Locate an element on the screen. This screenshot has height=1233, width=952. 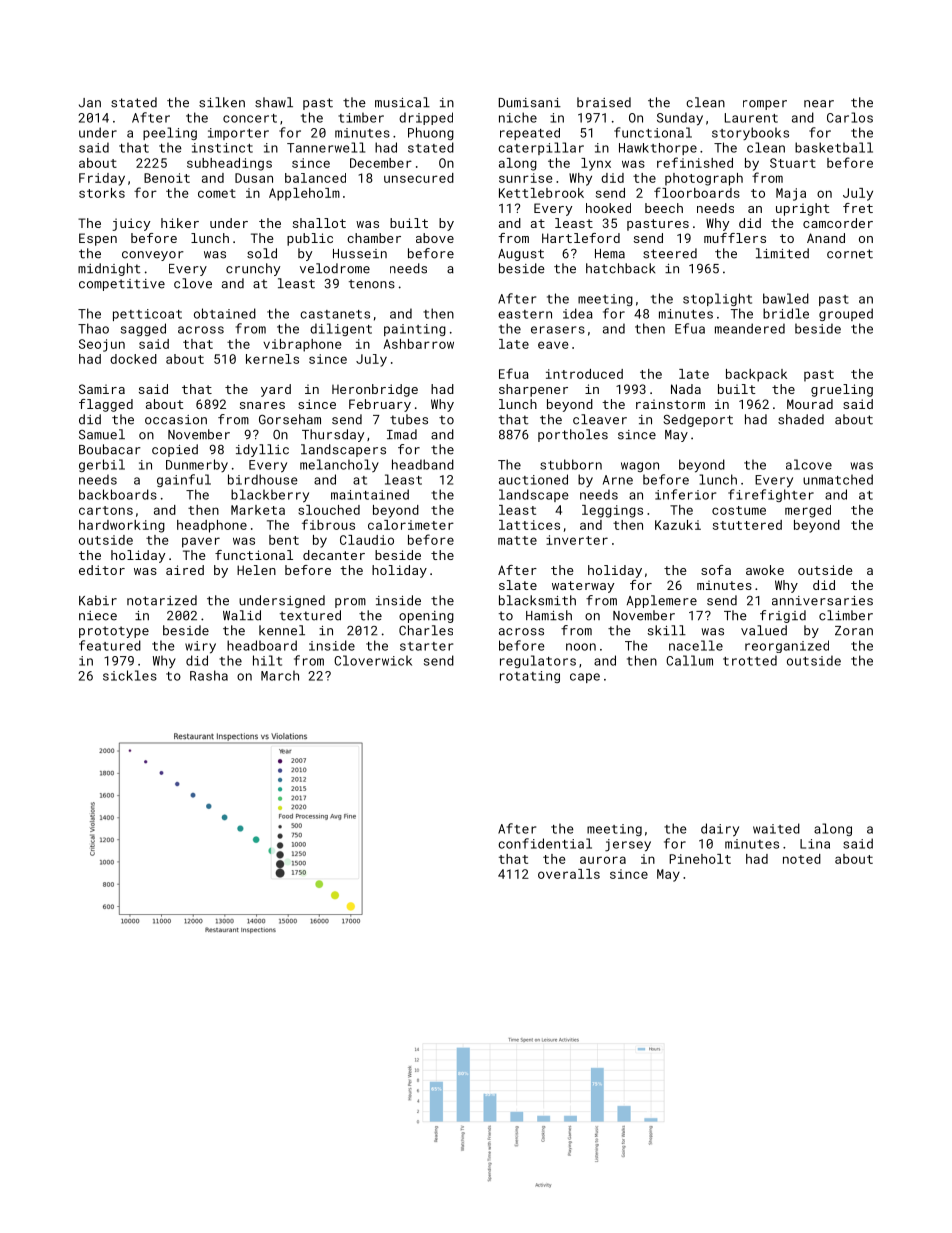
sickles is located at coordinates (130, 675).
